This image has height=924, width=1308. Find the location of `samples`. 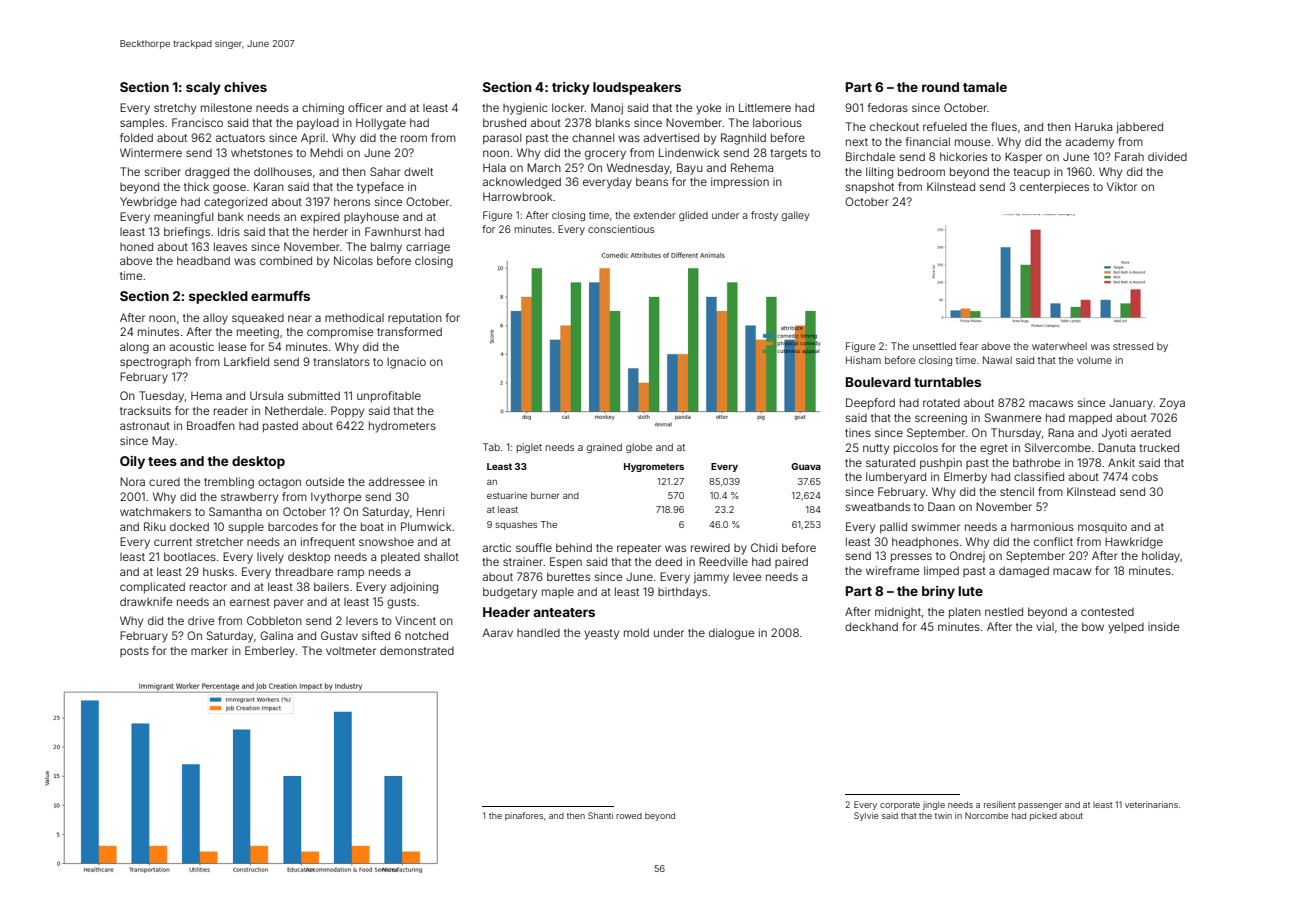

samples is located at coordinates (142, 124).
